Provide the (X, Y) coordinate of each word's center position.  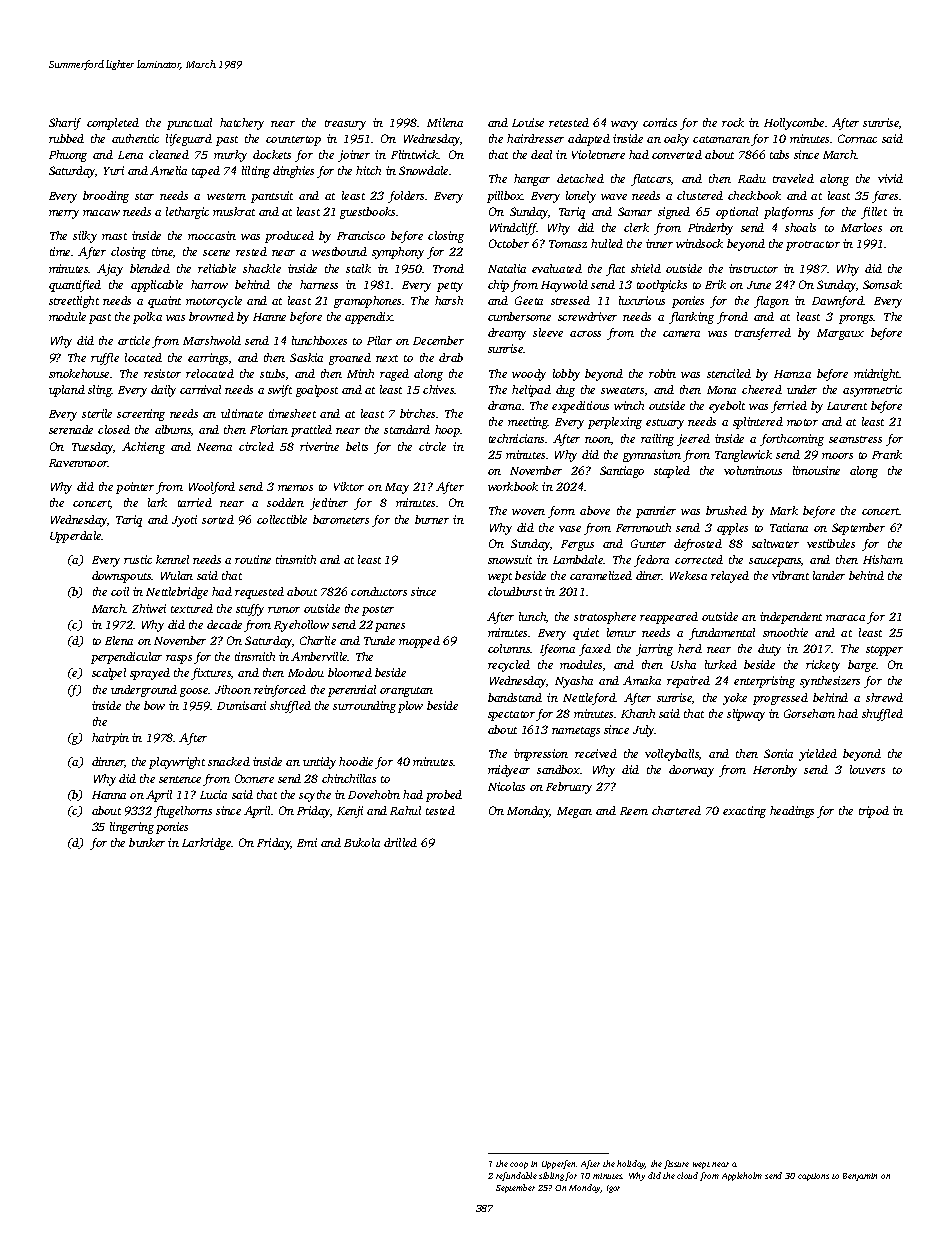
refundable (516, 1176)
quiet (586, 634)
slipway (746, 715)
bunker (147, 842)
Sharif (65, 124)
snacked (229, 761)
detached (580, 178)
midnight (877, 375)
